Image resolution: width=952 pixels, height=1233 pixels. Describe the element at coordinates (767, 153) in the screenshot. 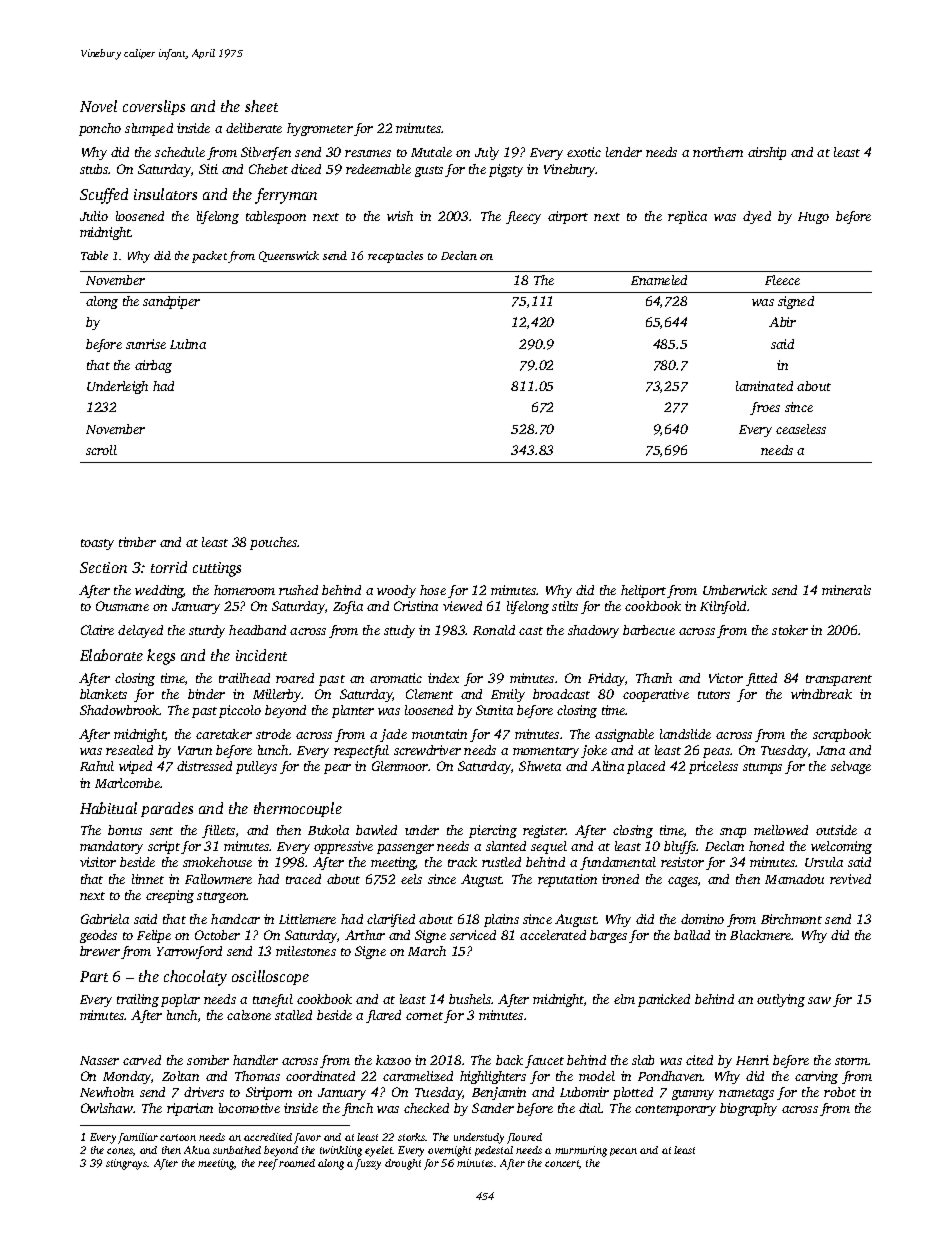

I see `airship` at that location.
